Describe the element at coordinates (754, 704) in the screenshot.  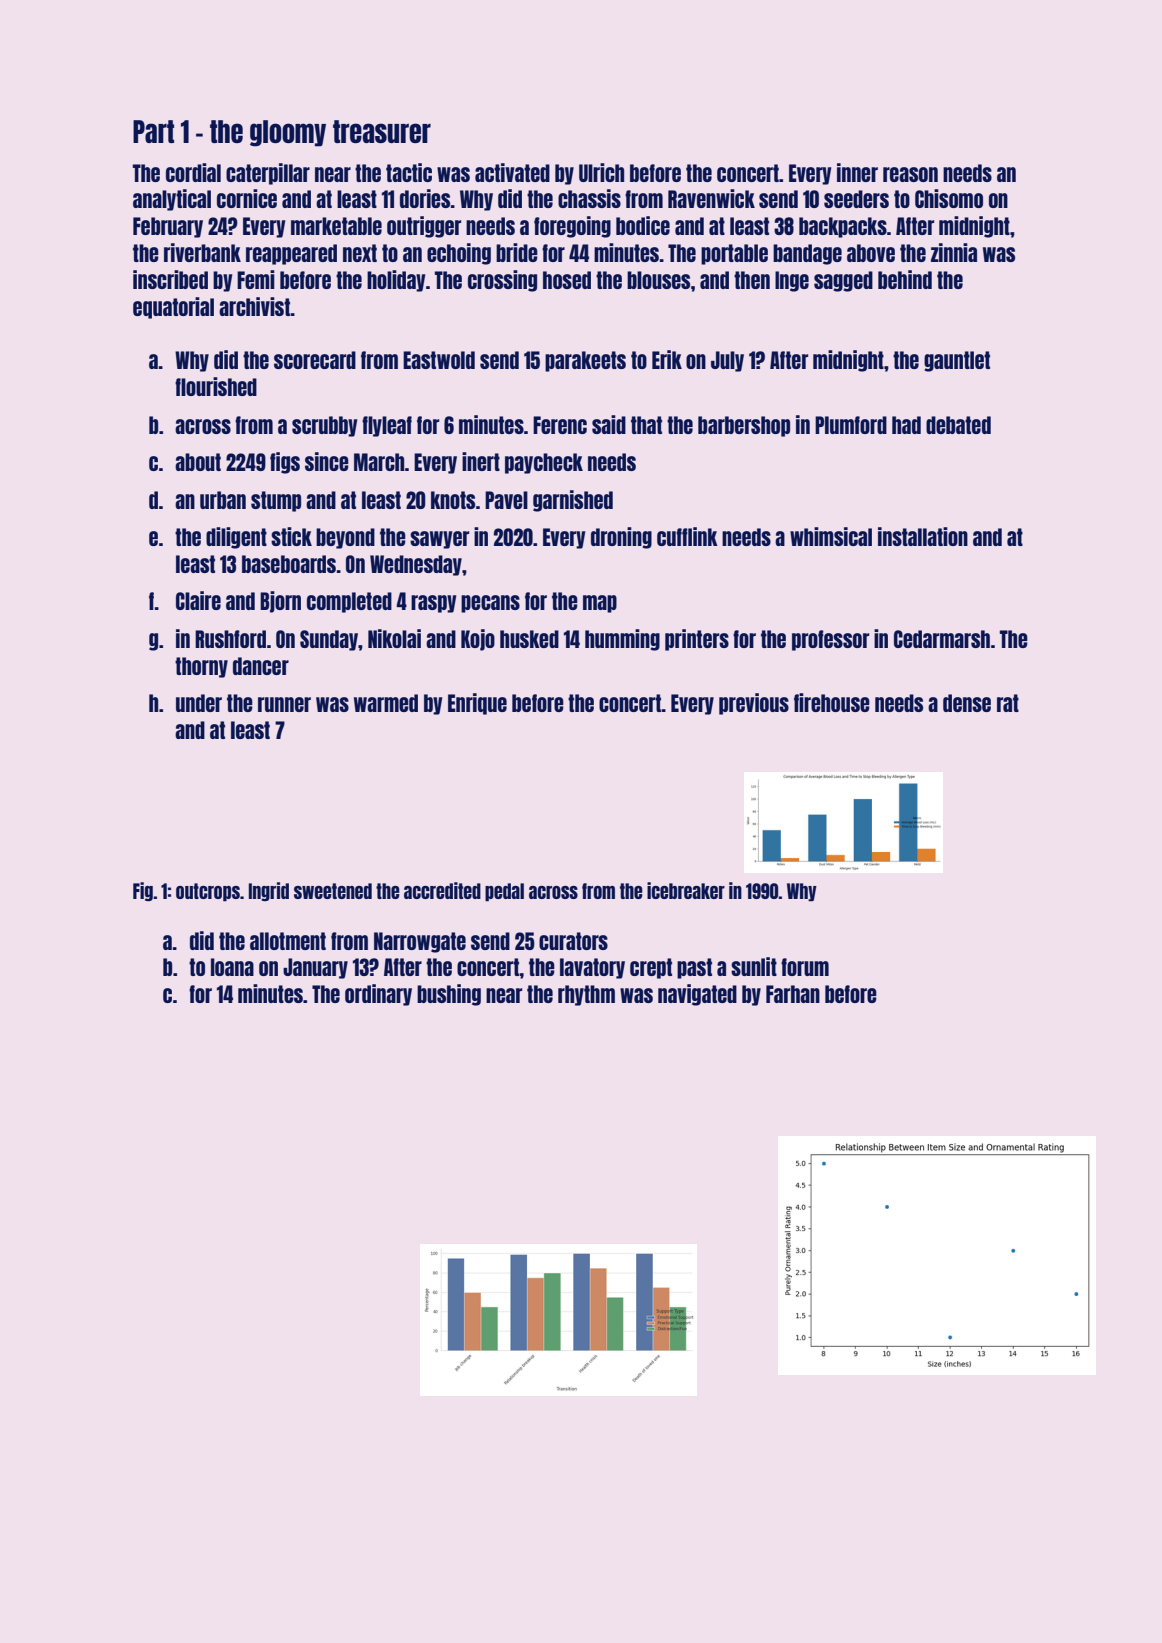
I see `previous` at that location.
